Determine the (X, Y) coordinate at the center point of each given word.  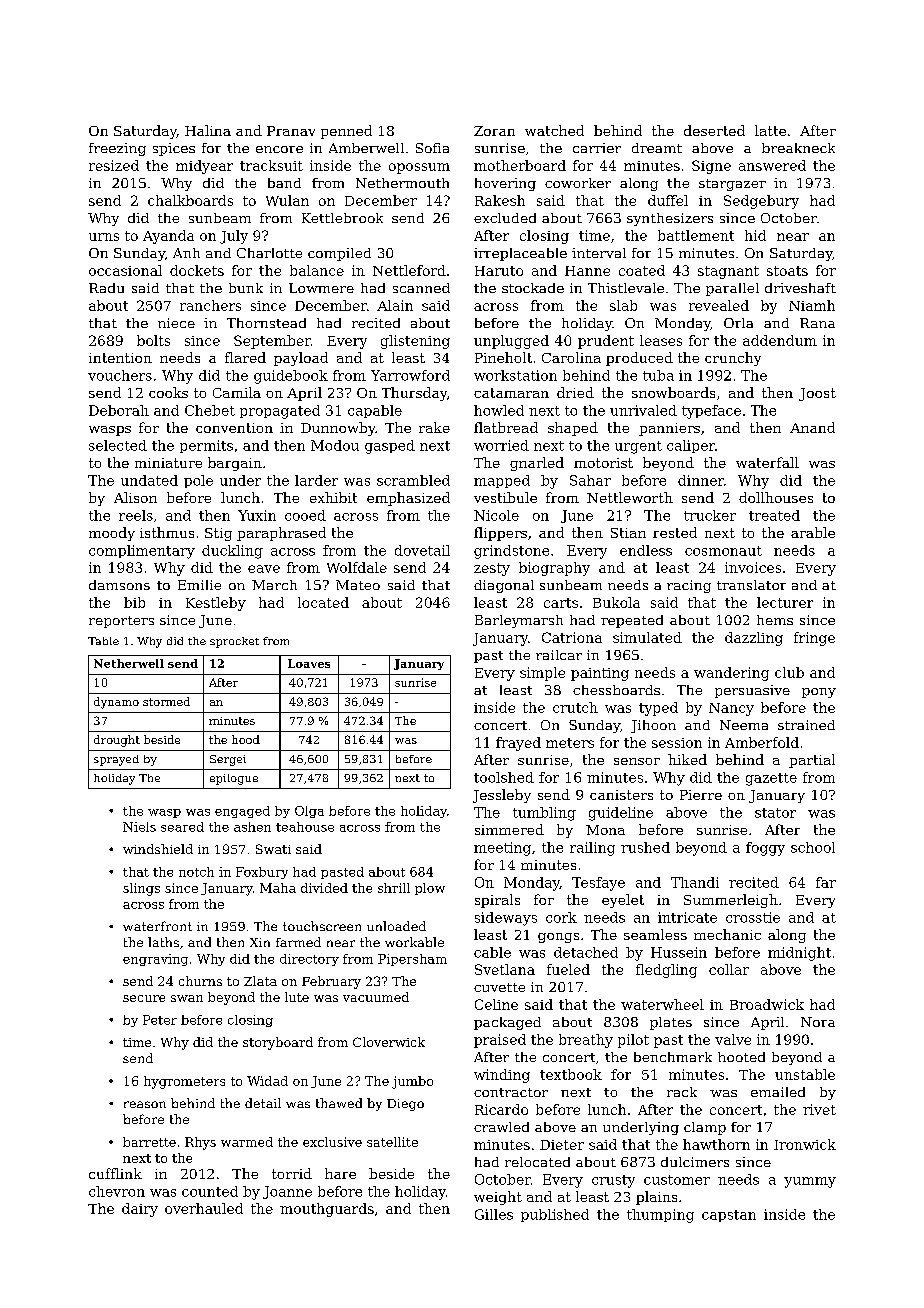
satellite (392, 1142)
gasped (390, 447)
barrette (149, 1142)
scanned (421, 288)
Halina (208, 130)
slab (623, 305)
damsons (119, 585)
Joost (817, 394)
